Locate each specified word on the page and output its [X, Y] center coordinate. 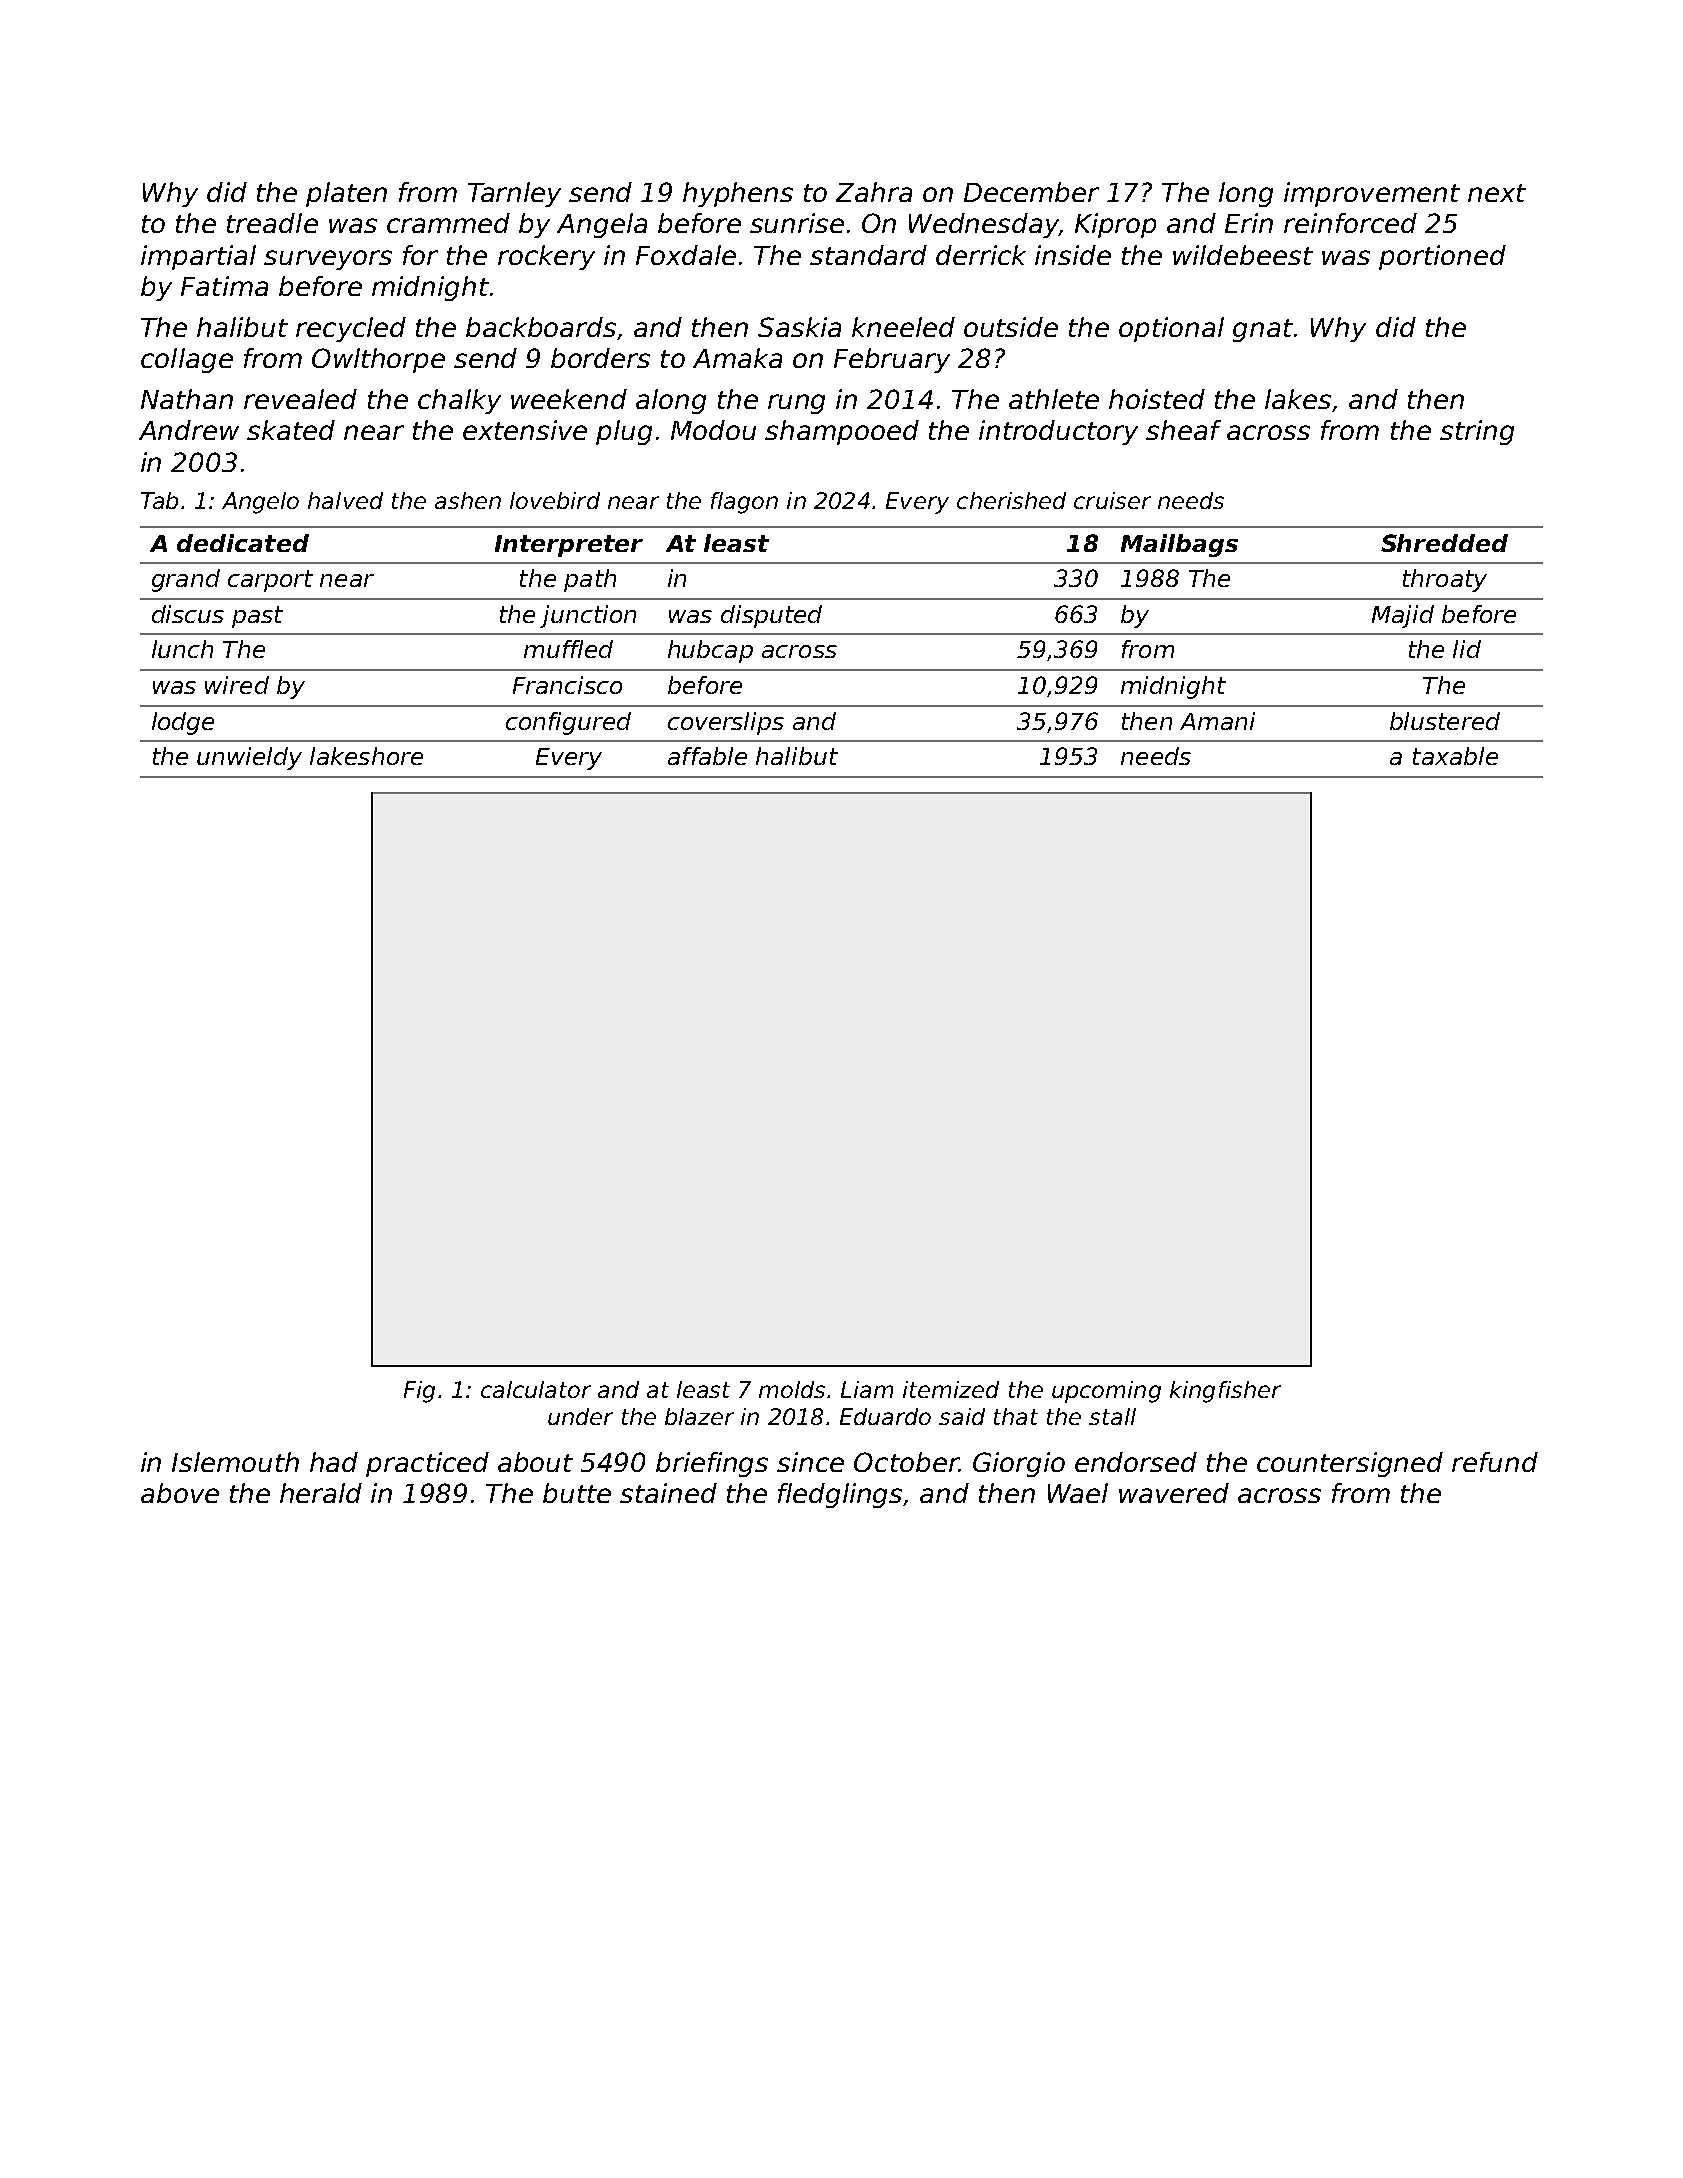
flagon [744, 503]
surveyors [328, 260]
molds [793, 1389]
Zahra [874, 192]
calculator [536, 1389]
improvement [1372, 194]
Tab [159, 500]
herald [321, 1493]
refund [1495, 1462]
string [1477, 432]
